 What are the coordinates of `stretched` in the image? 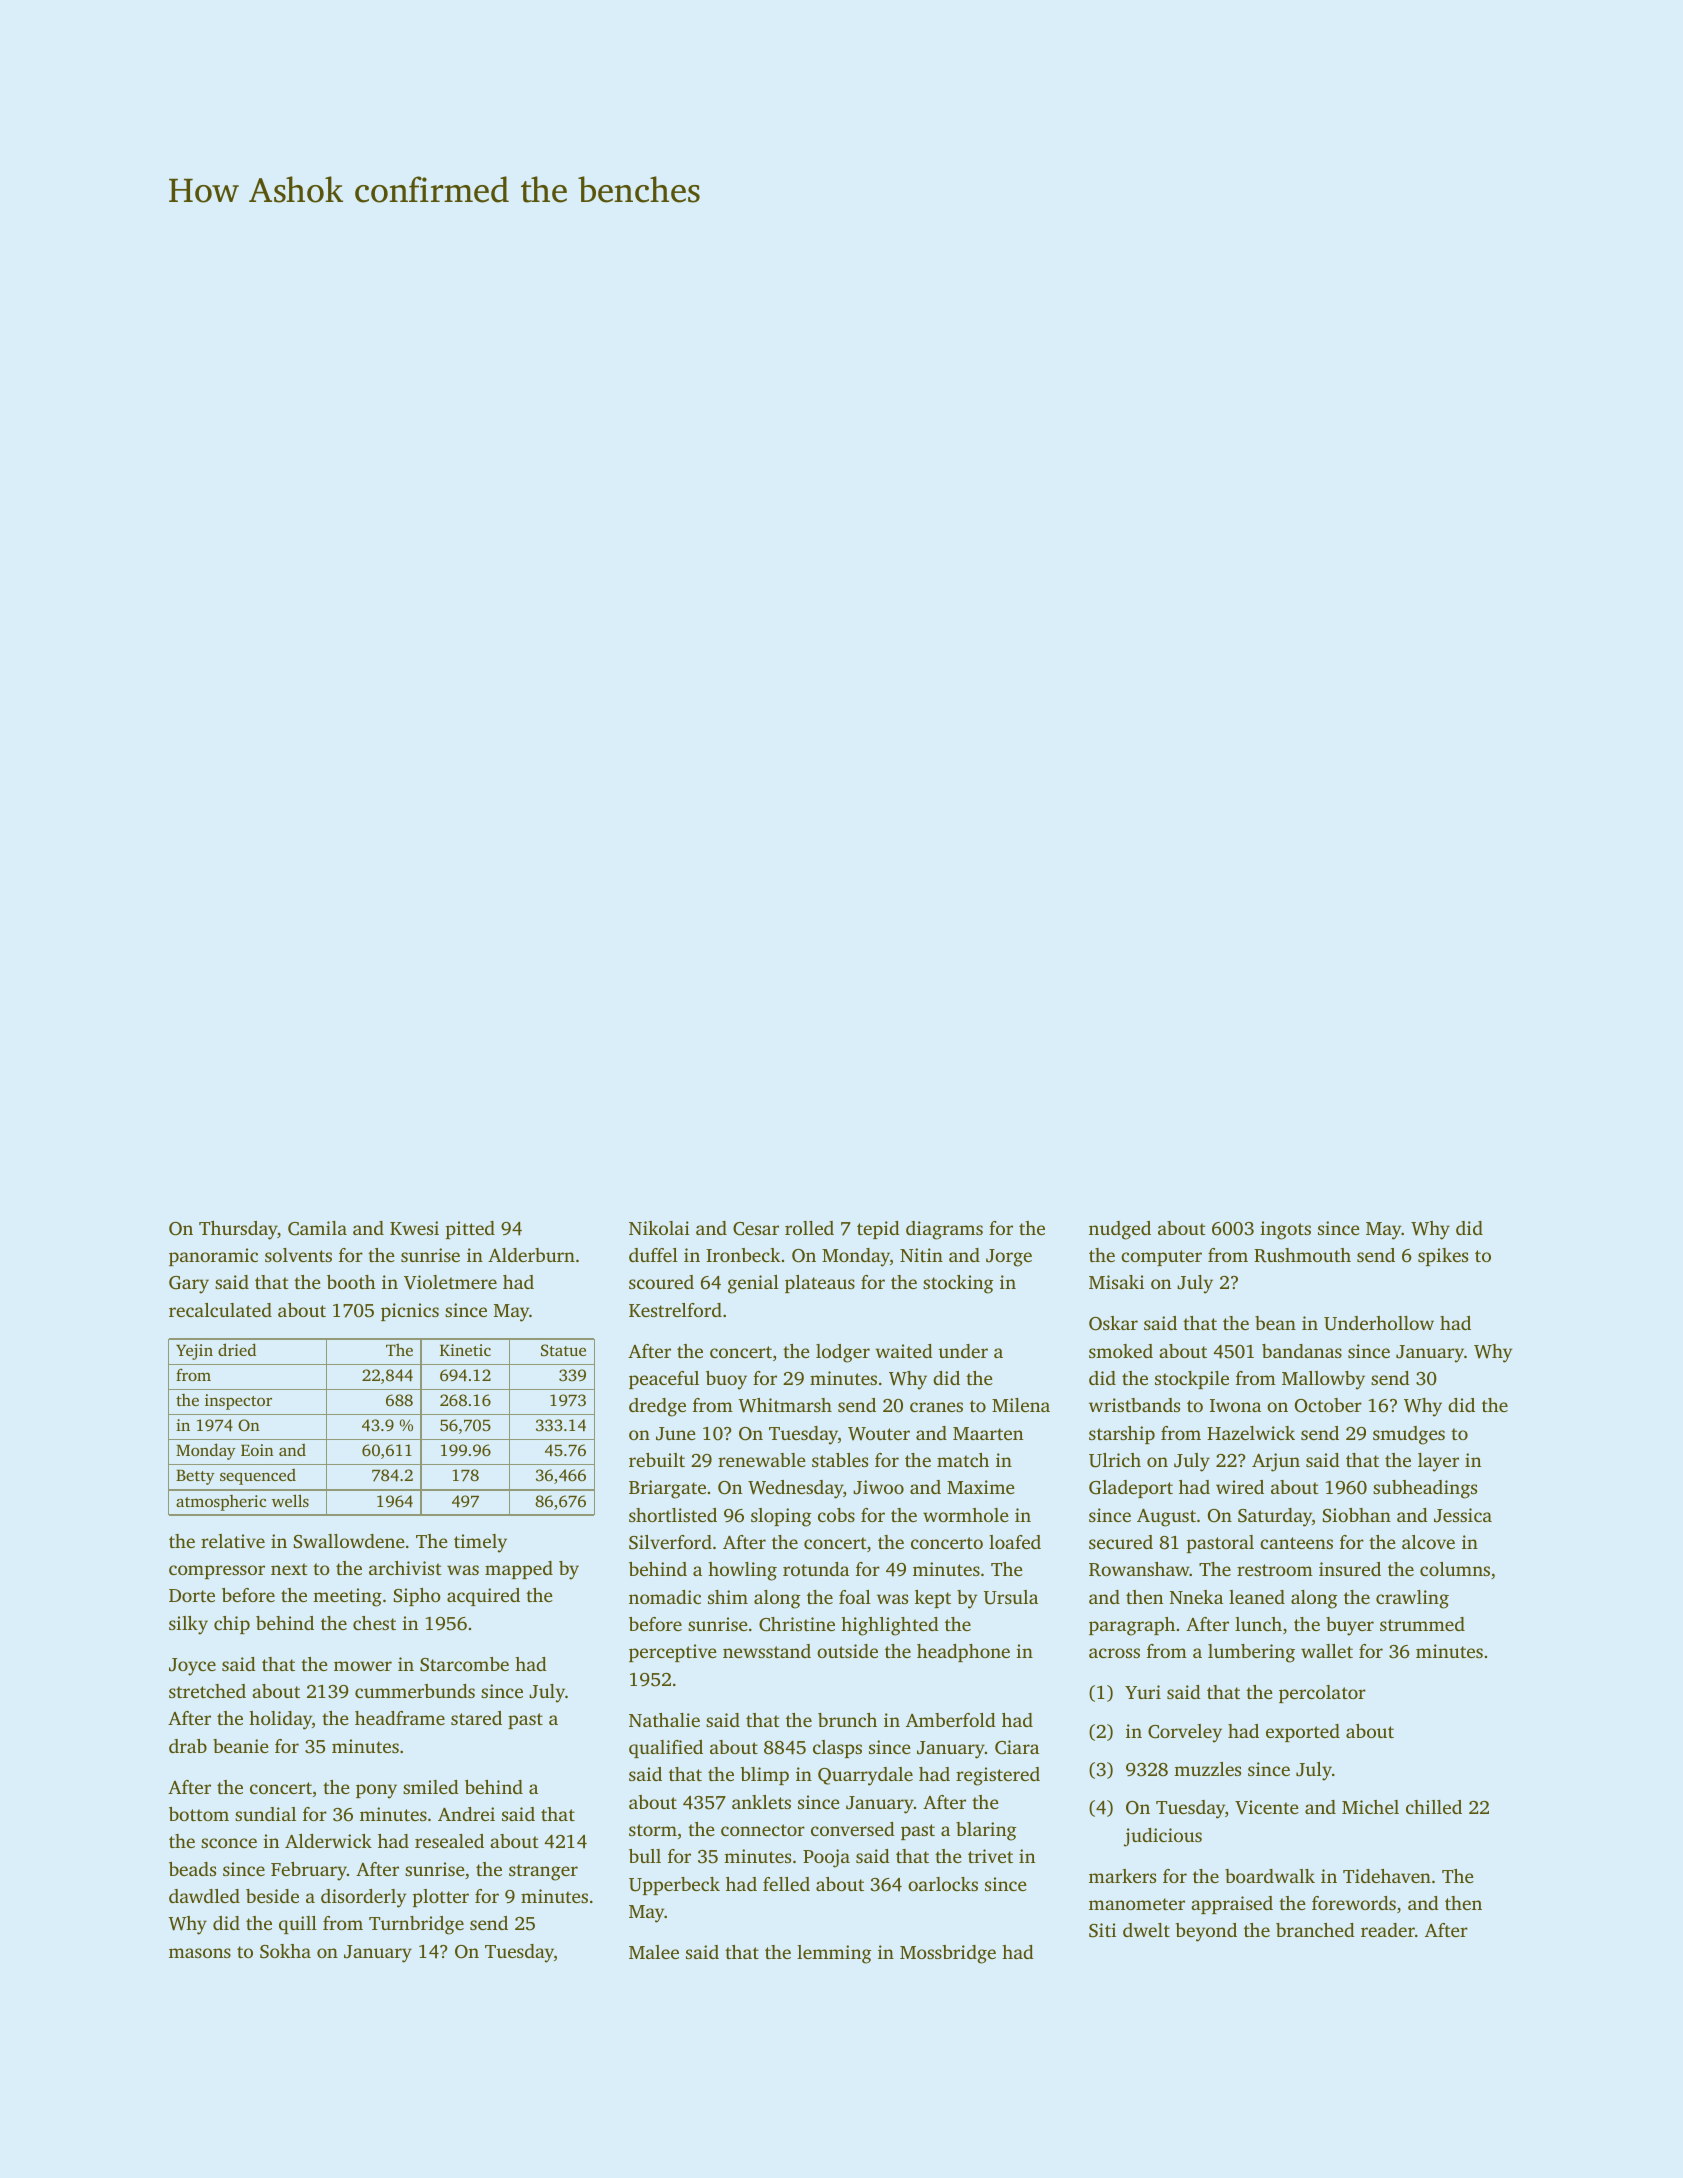 It's located at (207, 1691).
